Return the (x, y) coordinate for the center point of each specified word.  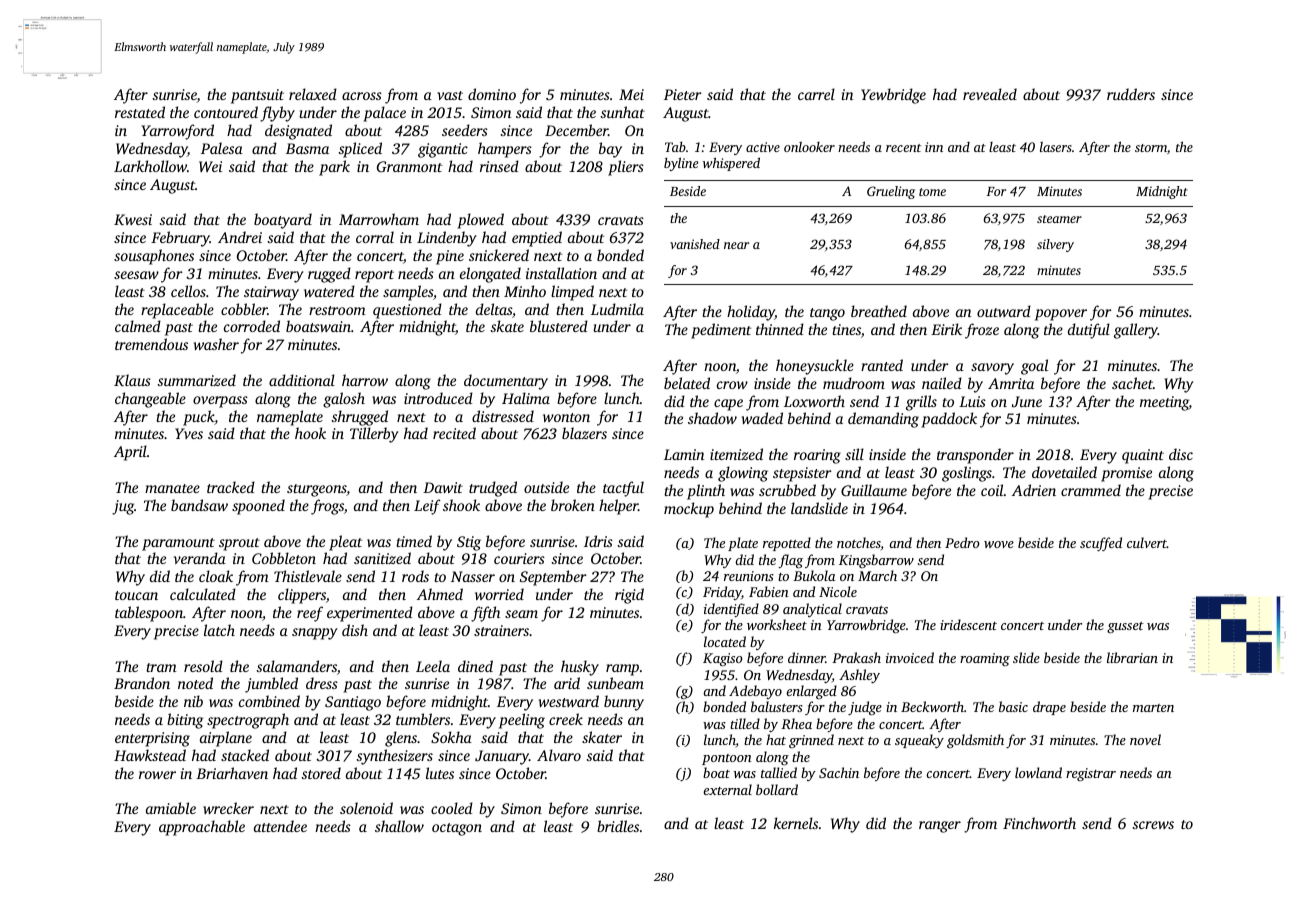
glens (401, 739)
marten (1153, 708)
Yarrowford (177, 132)
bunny (624, 703)
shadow (712, 418)
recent (903, 148)
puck (199, 418)
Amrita (1011, 383)
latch (219, 630)
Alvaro (559, 755)
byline (681, 164)
